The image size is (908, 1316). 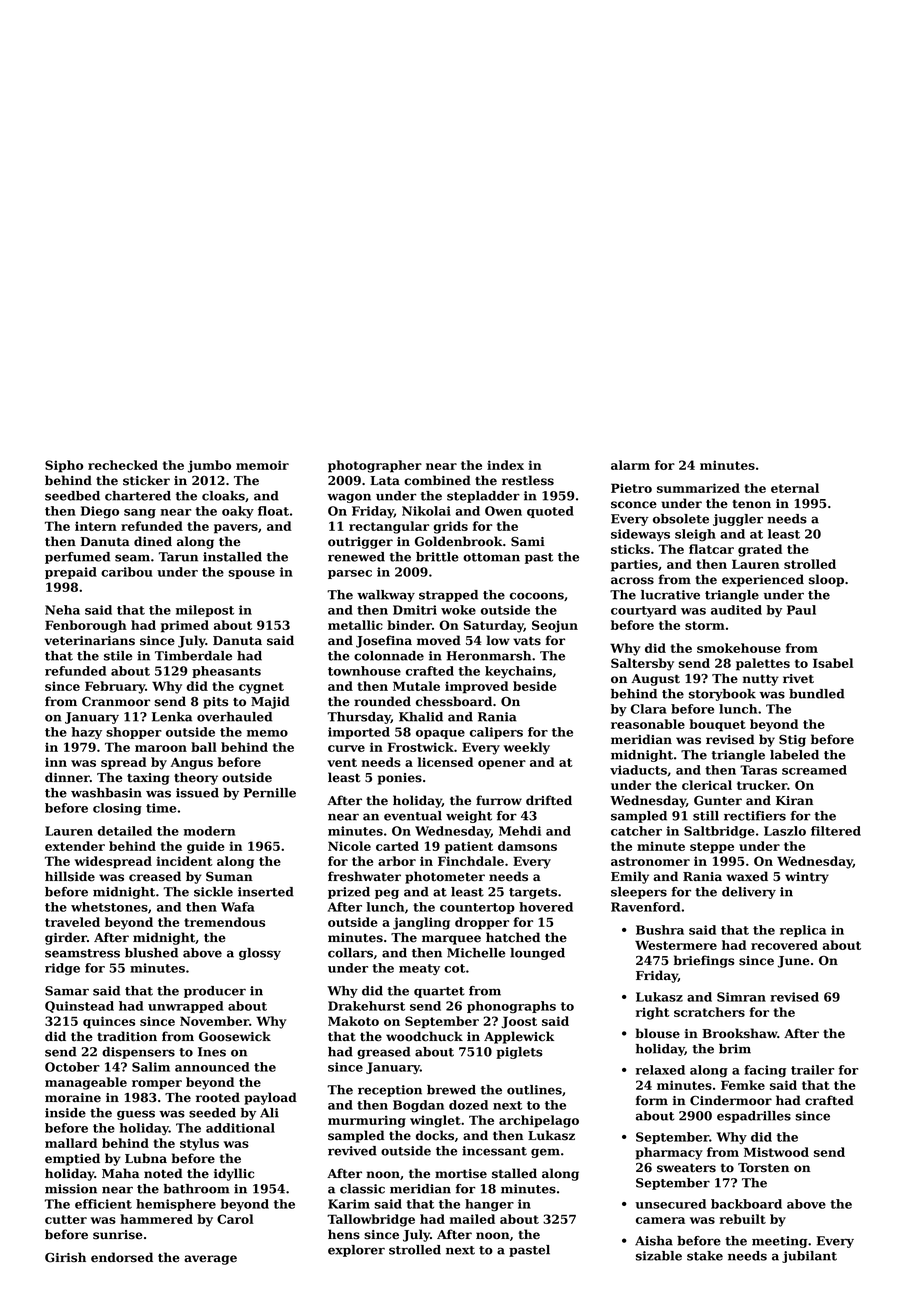 I want to click on noted, so click(x=163, y=1173).
